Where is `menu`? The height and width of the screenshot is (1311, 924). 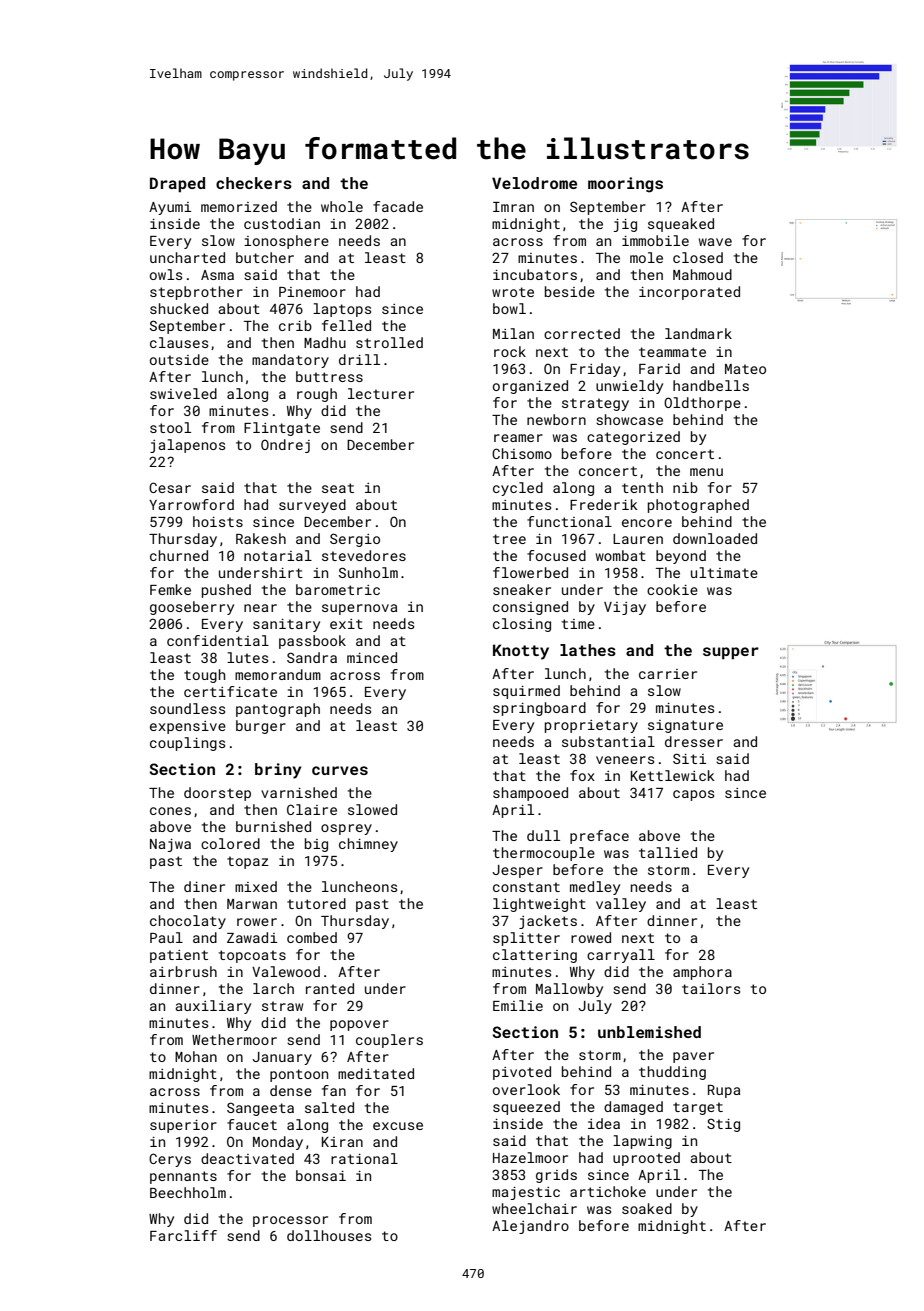
menu is located at coordinates (706, 472).
